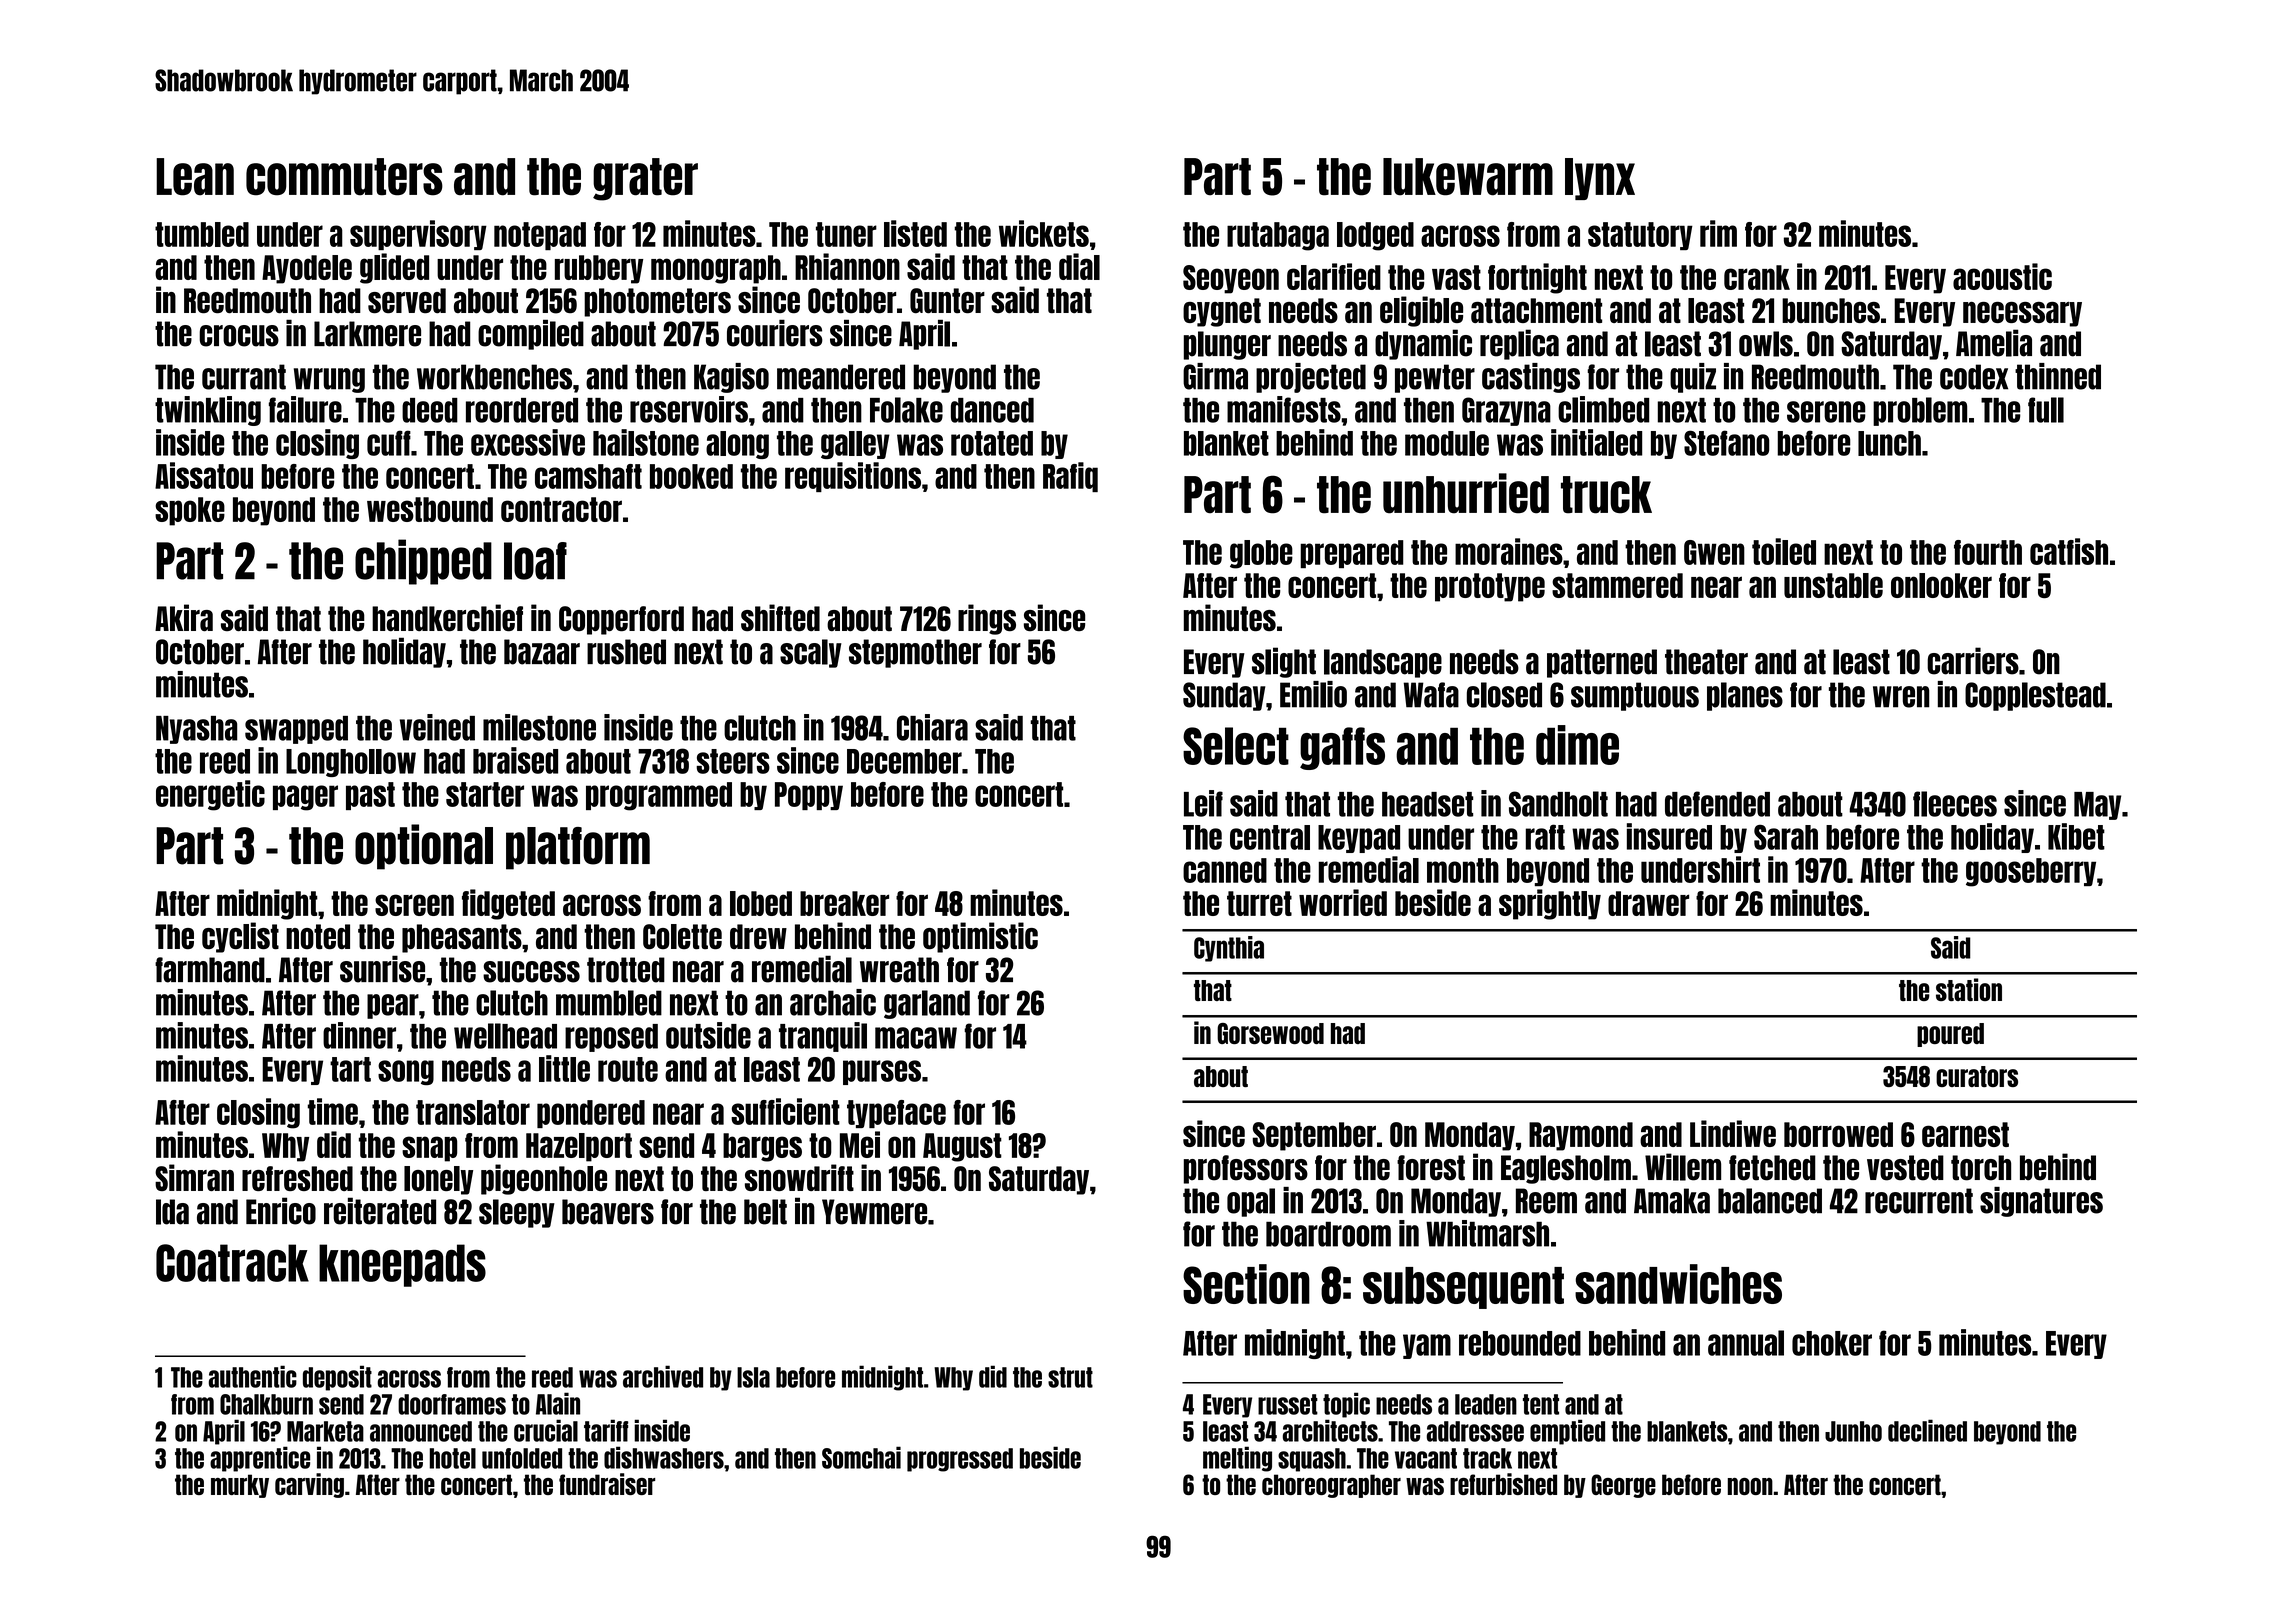 Image resolution: width=2292 pixels, height=1620 pixels. Describe the element at coordinates (305, 409) in the screenshot. I see `failure` at that location.
